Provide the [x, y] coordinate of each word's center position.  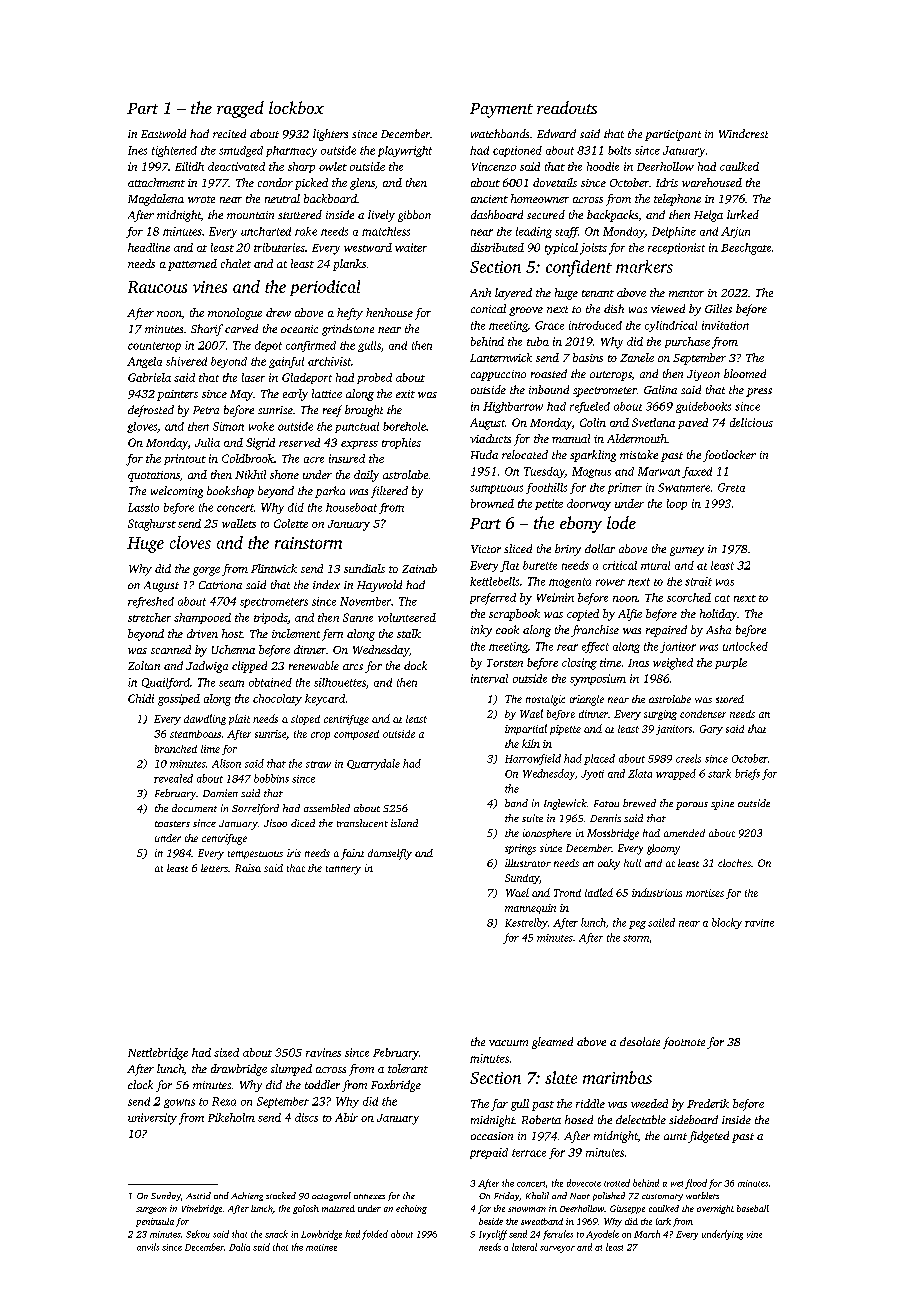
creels [688, 758]
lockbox [296, 107]
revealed [173, 778]
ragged [240, 109]
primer [625, 488]
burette [540, 565]
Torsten [505, 663]
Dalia [239, 1247]
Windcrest [743, 133]
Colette [291, 523]
